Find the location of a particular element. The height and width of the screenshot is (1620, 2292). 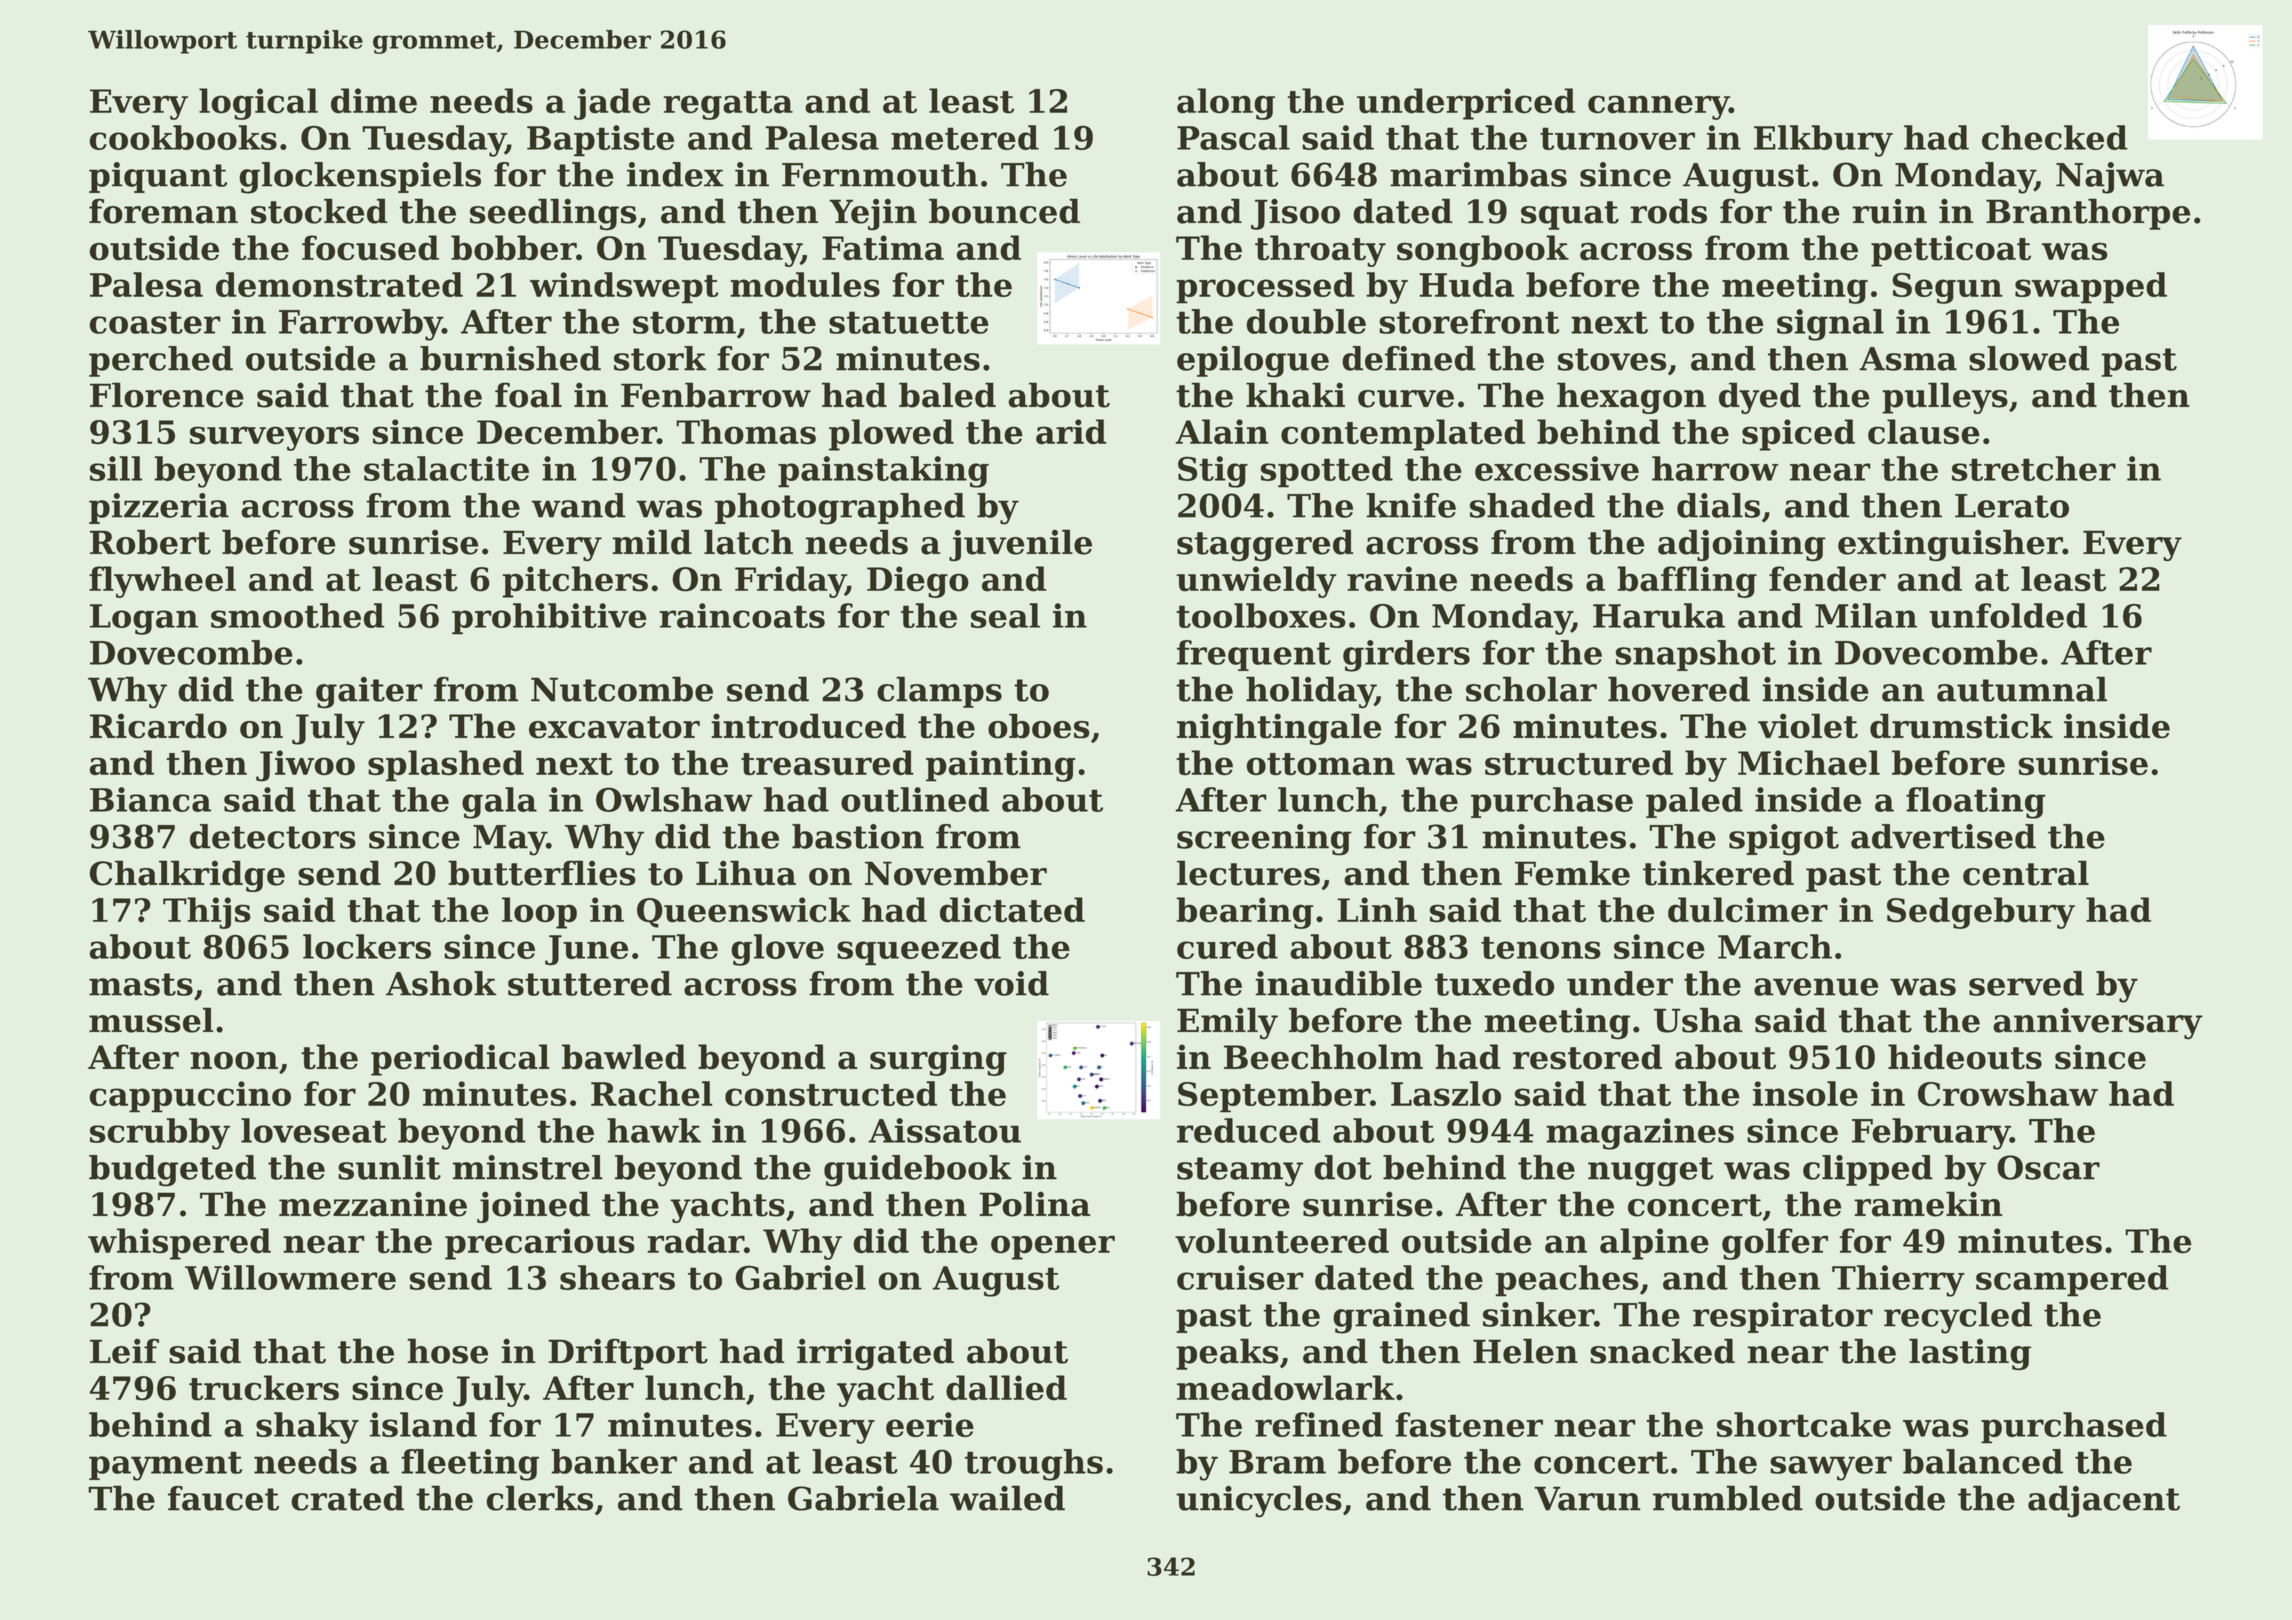

painting is located at coordinates (1000, 766).
